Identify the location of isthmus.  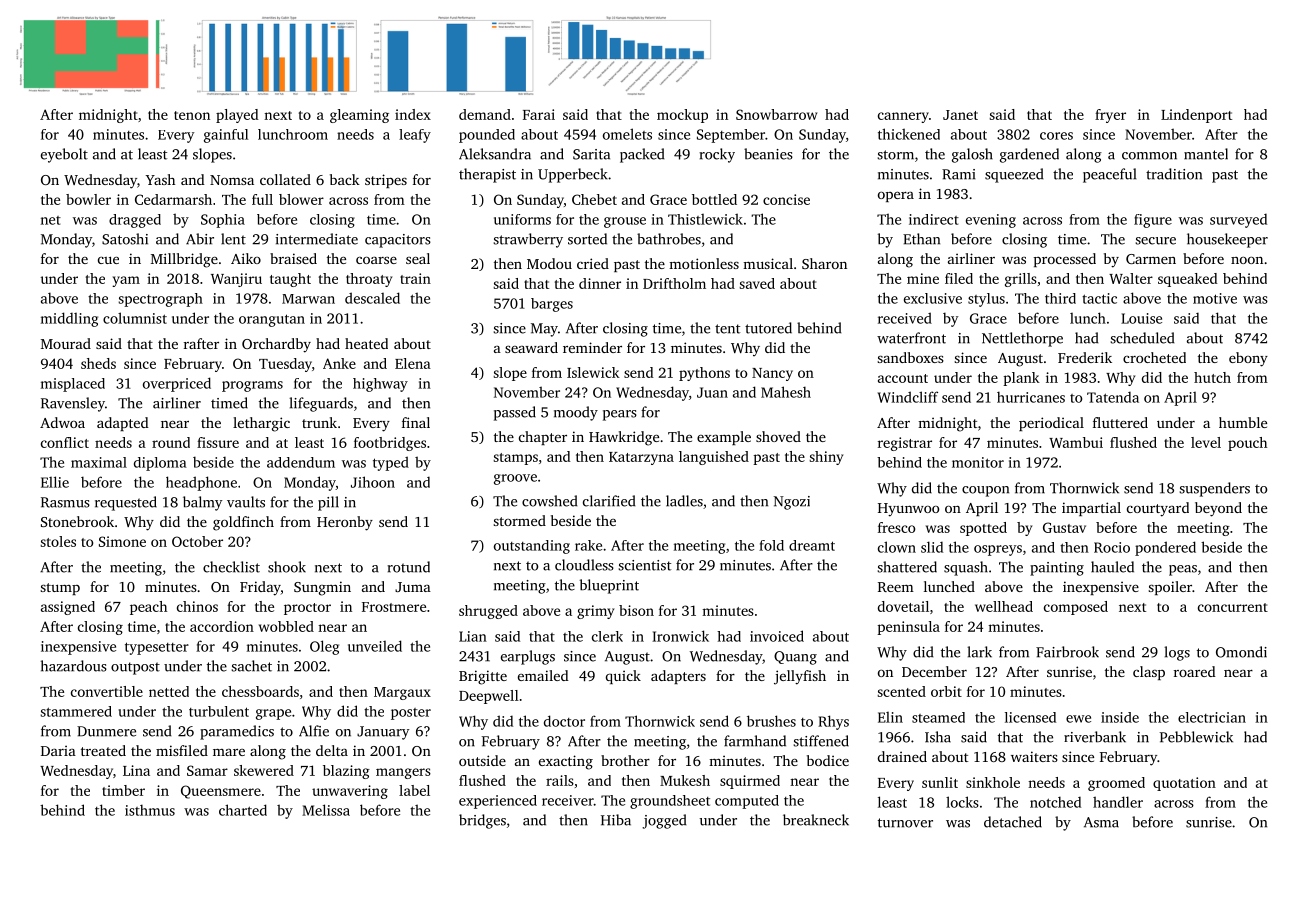
(150, 810).
